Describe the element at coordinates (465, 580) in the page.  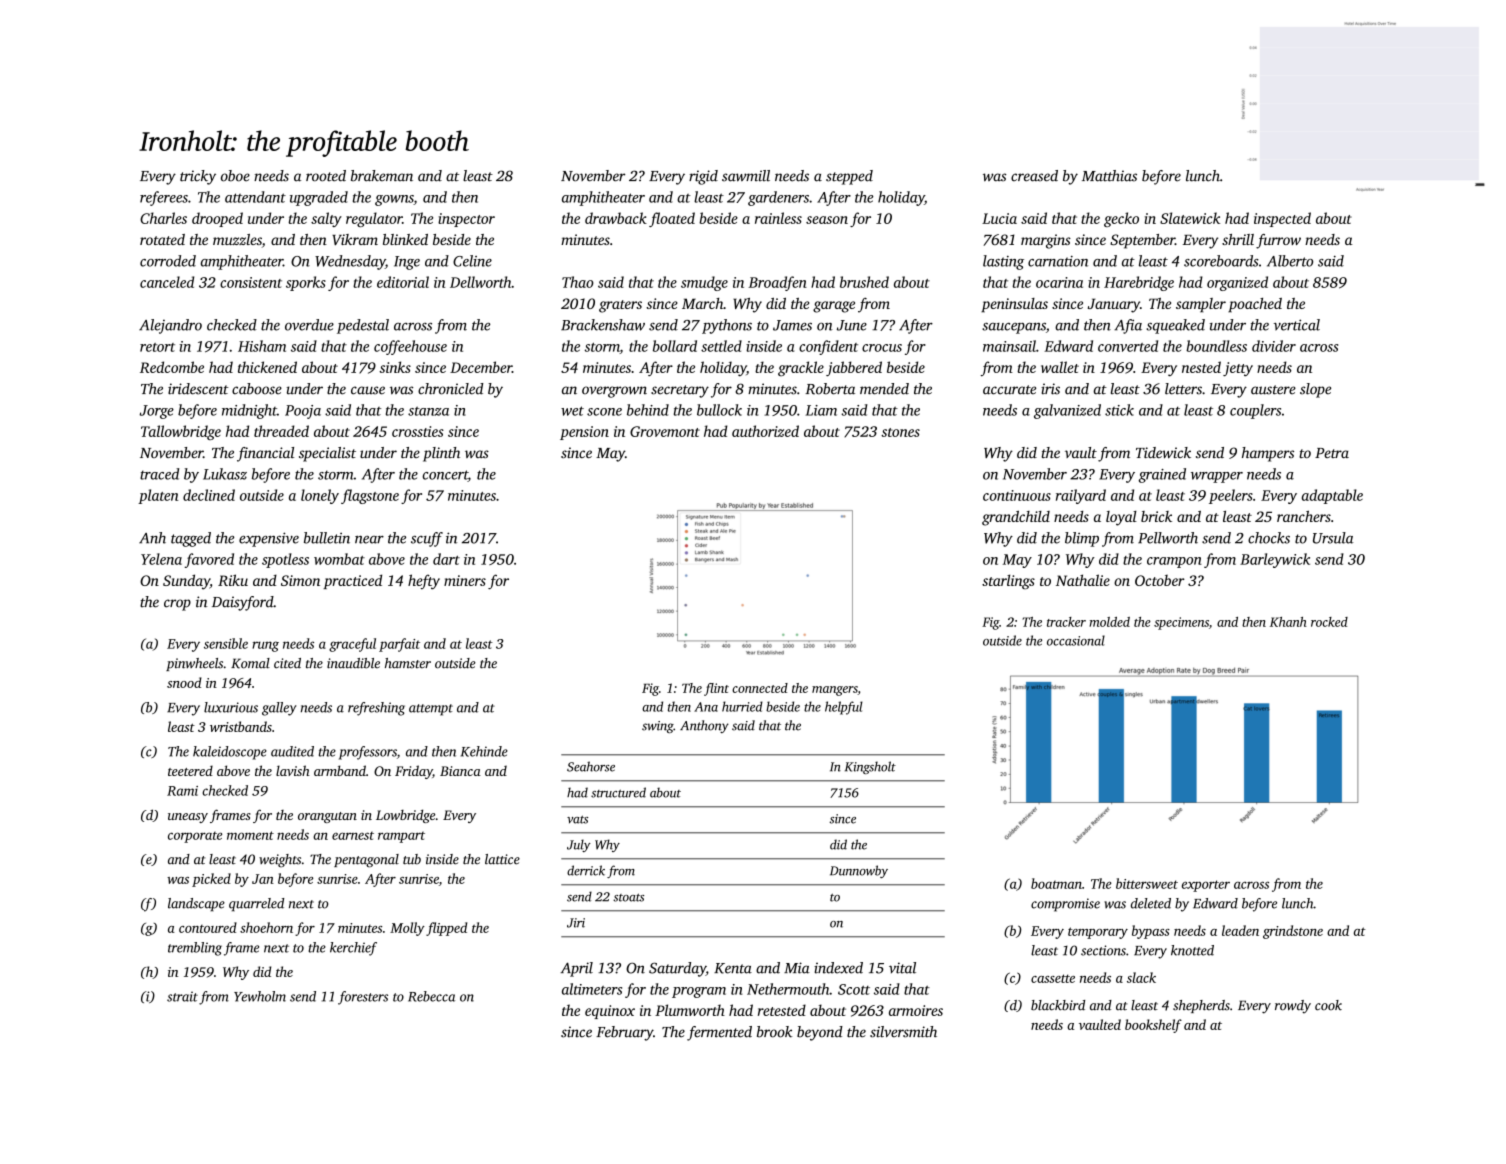
I see `miners` at that location.
